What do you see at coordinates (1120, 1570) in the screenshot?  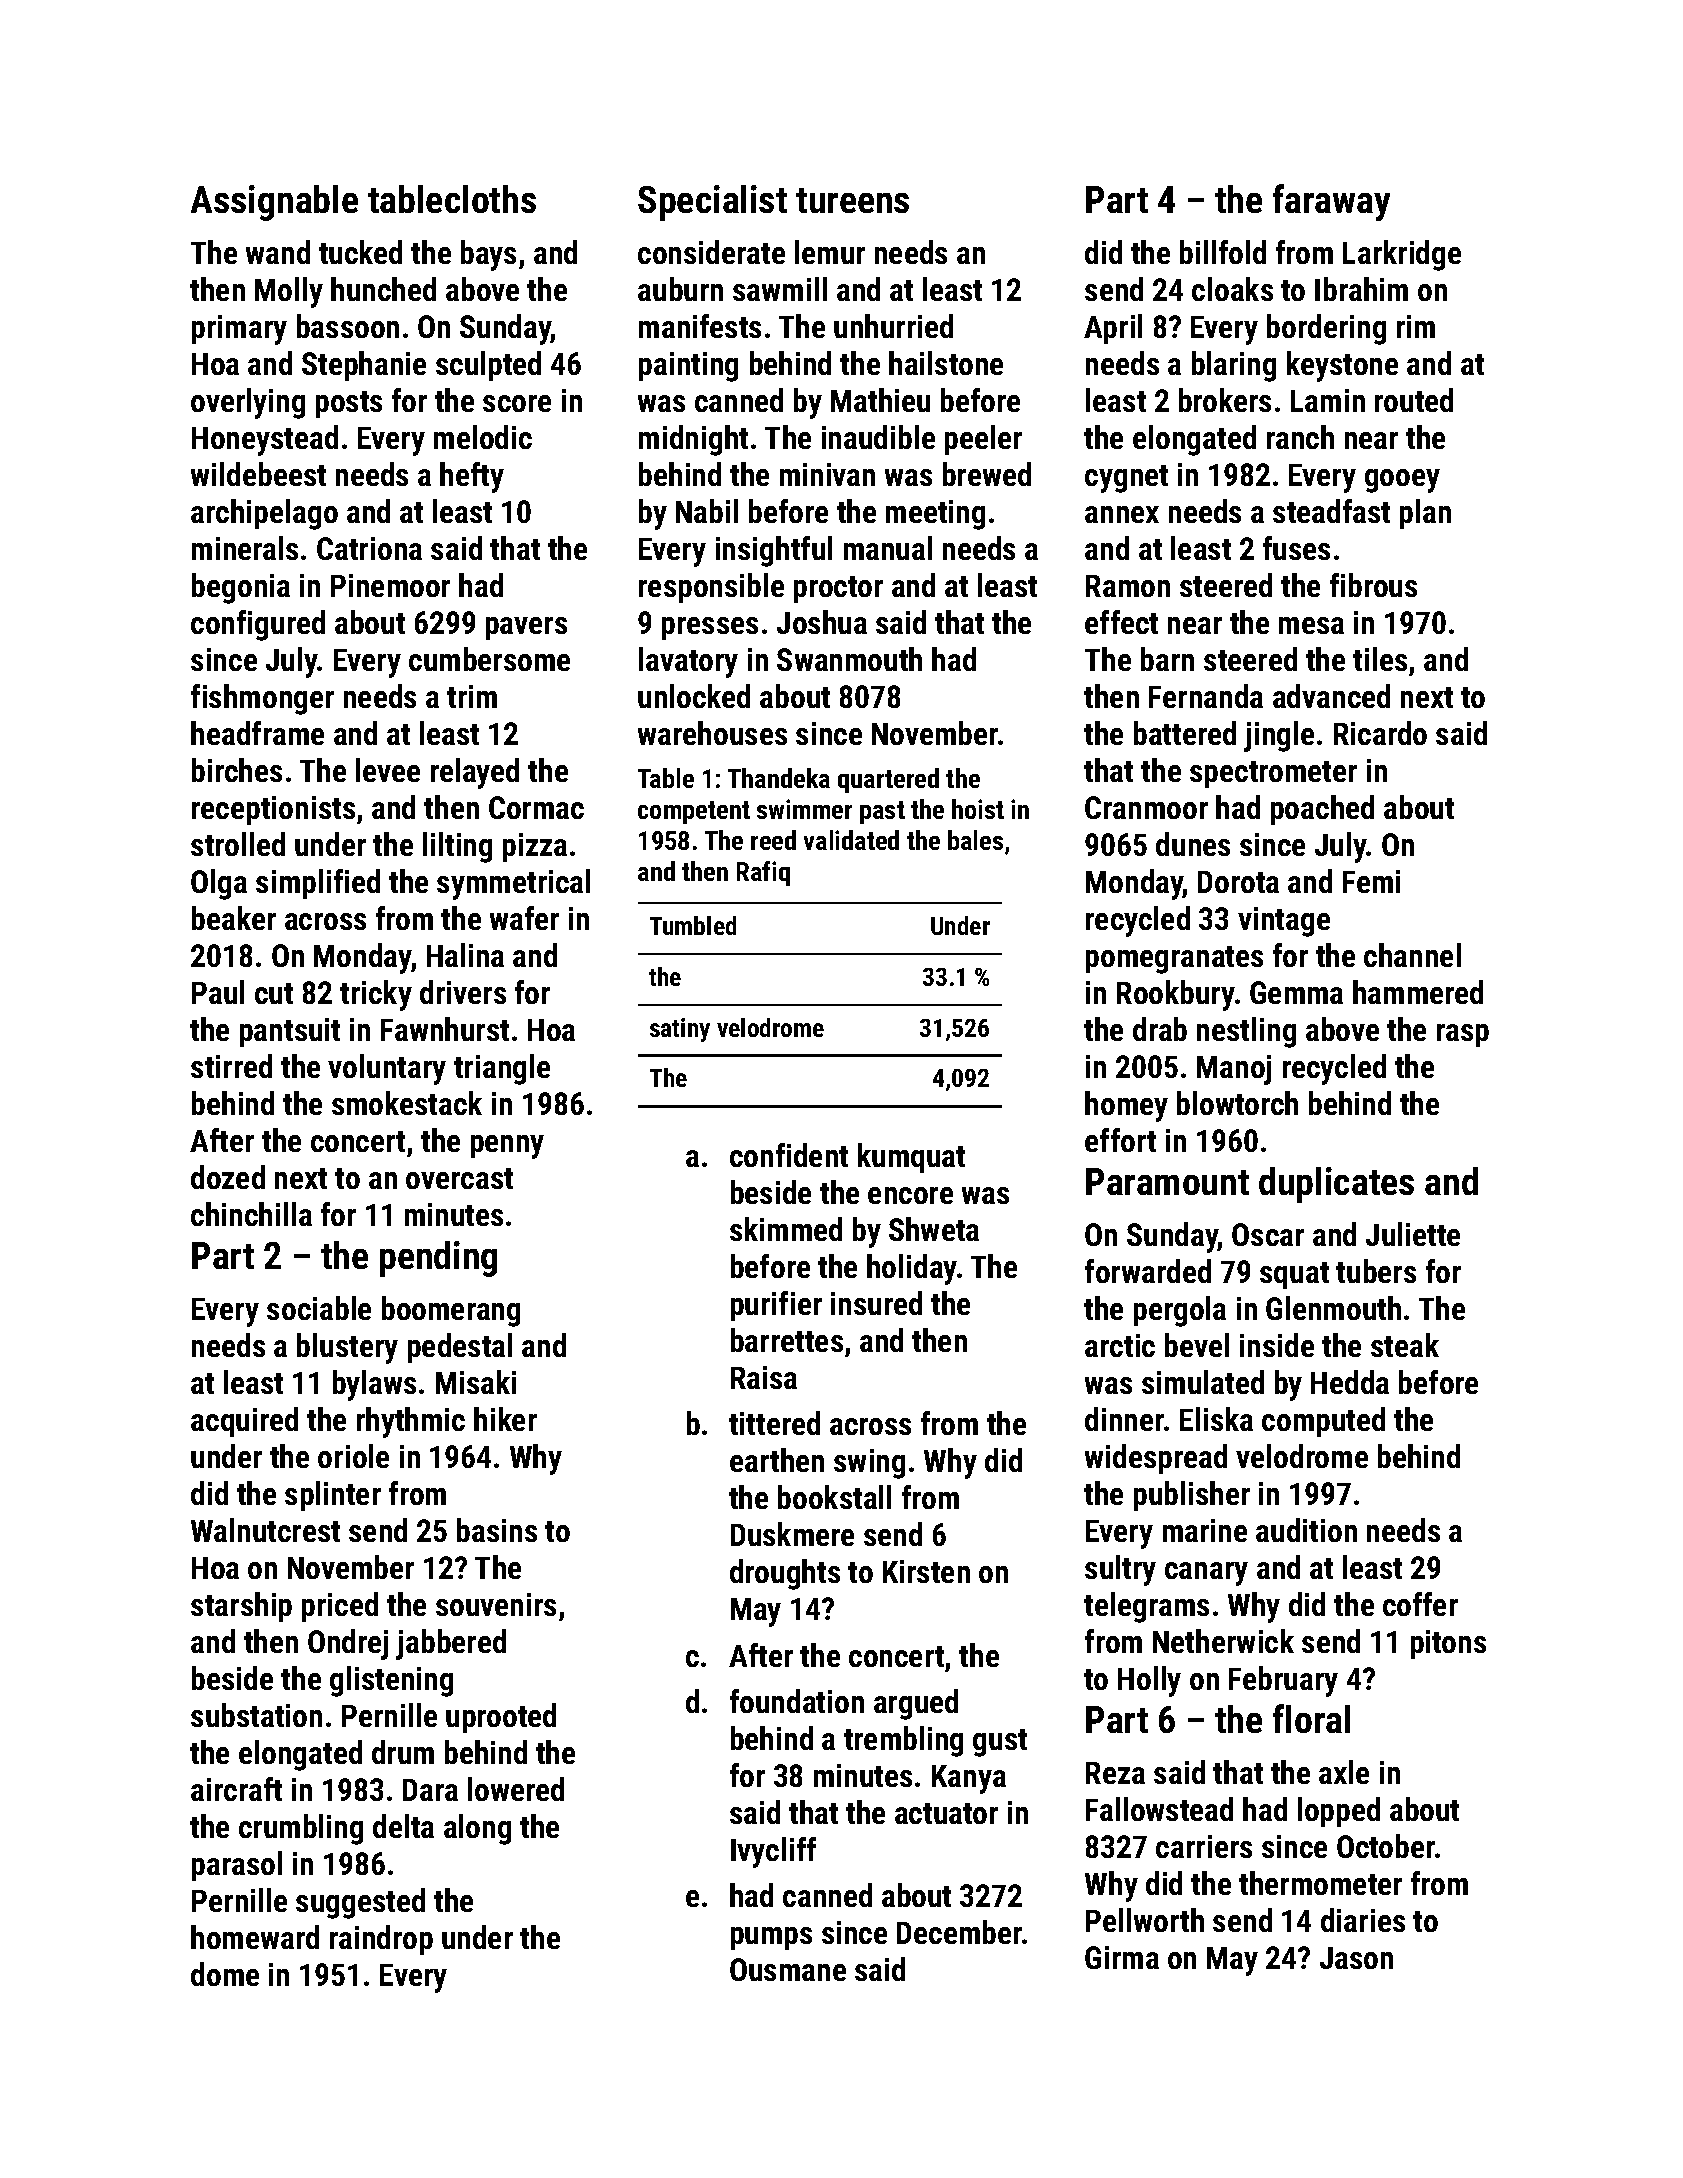 I see `sultry` at bounding box center [1120, 1570].
